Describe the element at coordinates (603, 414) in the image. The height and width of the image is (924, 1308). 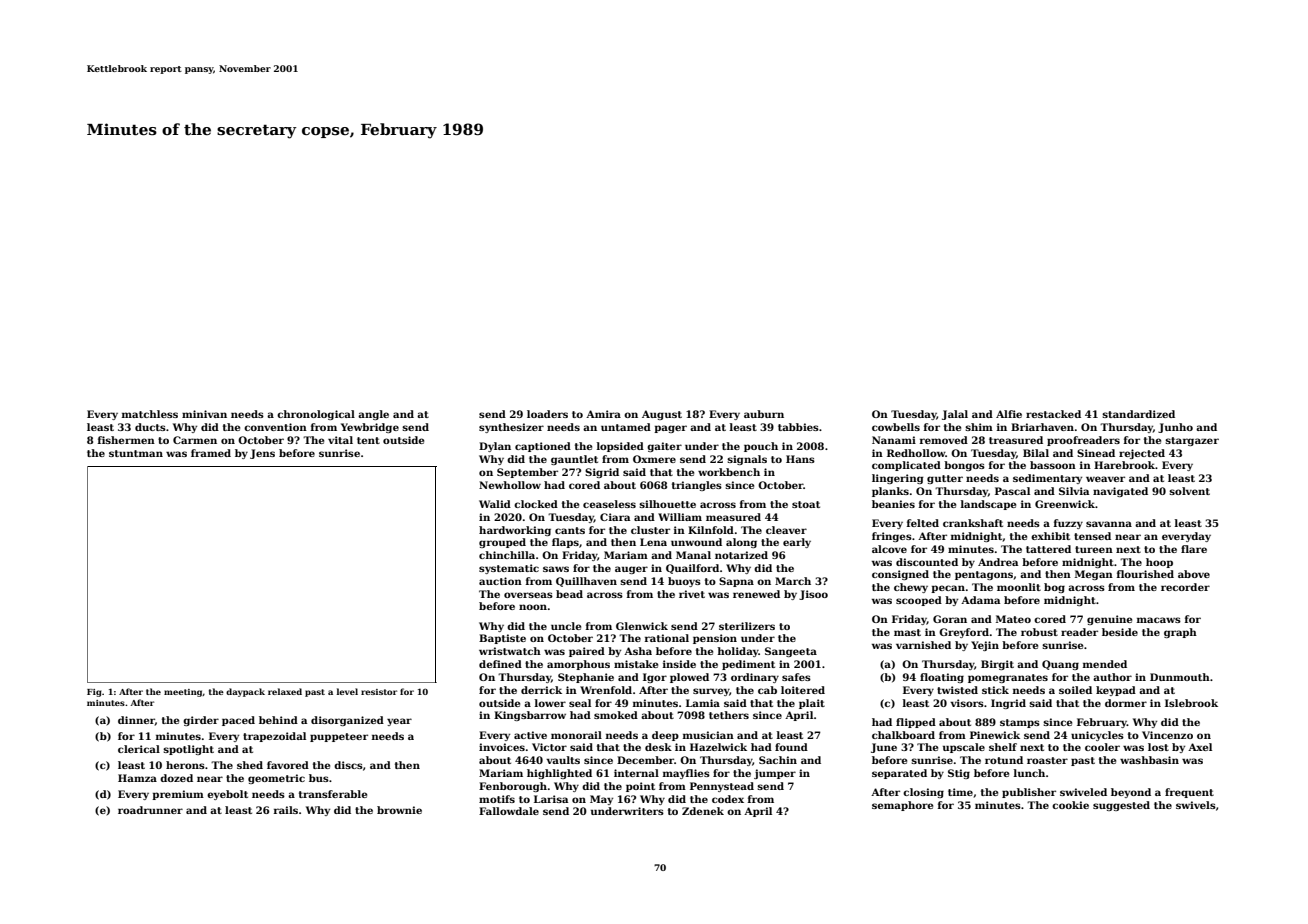
I see `Amira` at that location.
